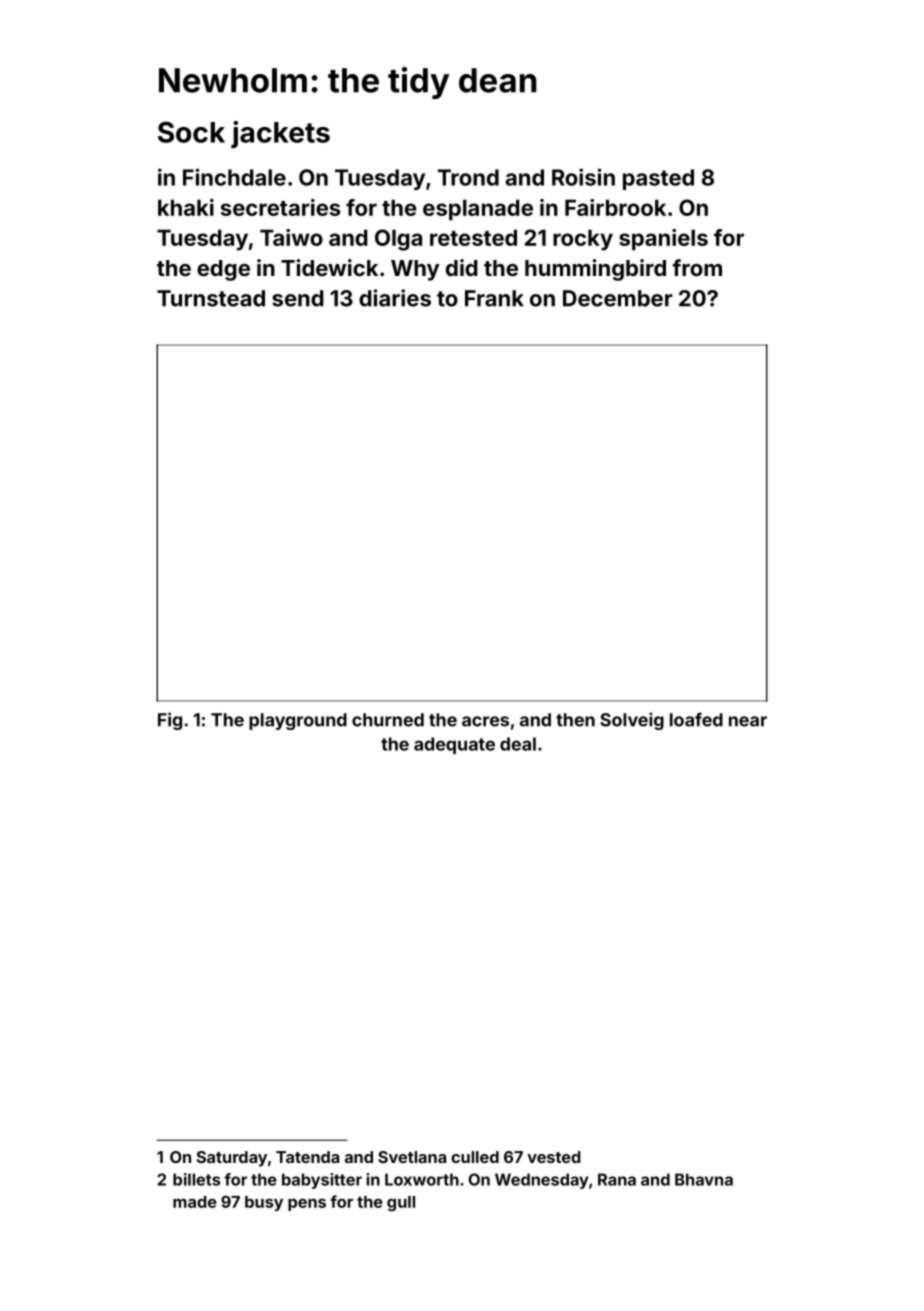  Describe the element at coordinates (748, 721) in the screenshot. I see `near` at that location.
